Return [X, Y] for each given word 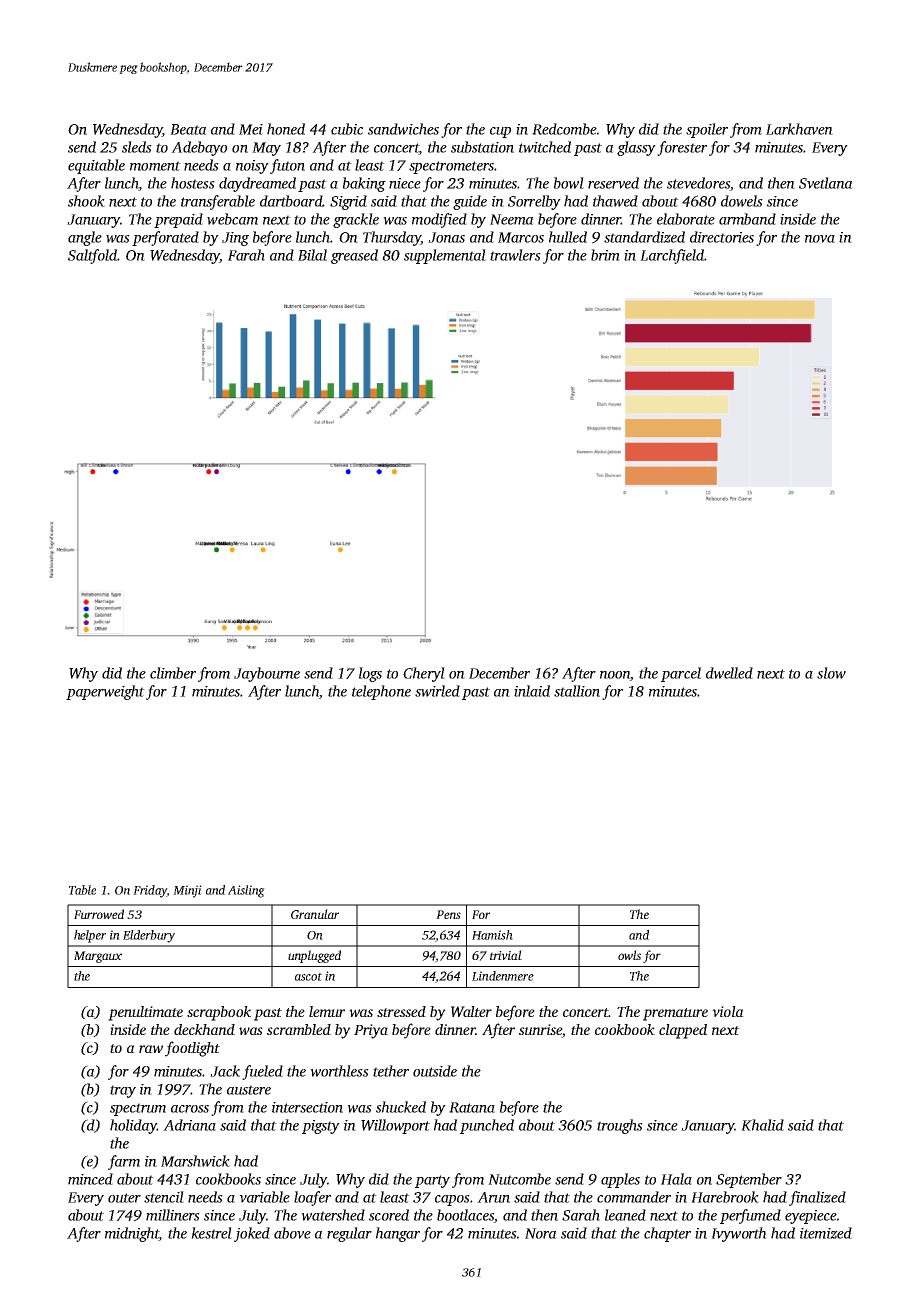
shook [86, 201]
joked [252, 1234]
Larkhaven [799, 129]
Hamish [492, 935]
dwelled [729, 673]
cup [500, 132]
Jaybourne [267, 674]
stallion [577, 691]
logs [370, 674]
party [432, 1181]
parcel [681, 674]
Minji [187, 891]
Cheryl [424, 674]
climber [173, 673]
